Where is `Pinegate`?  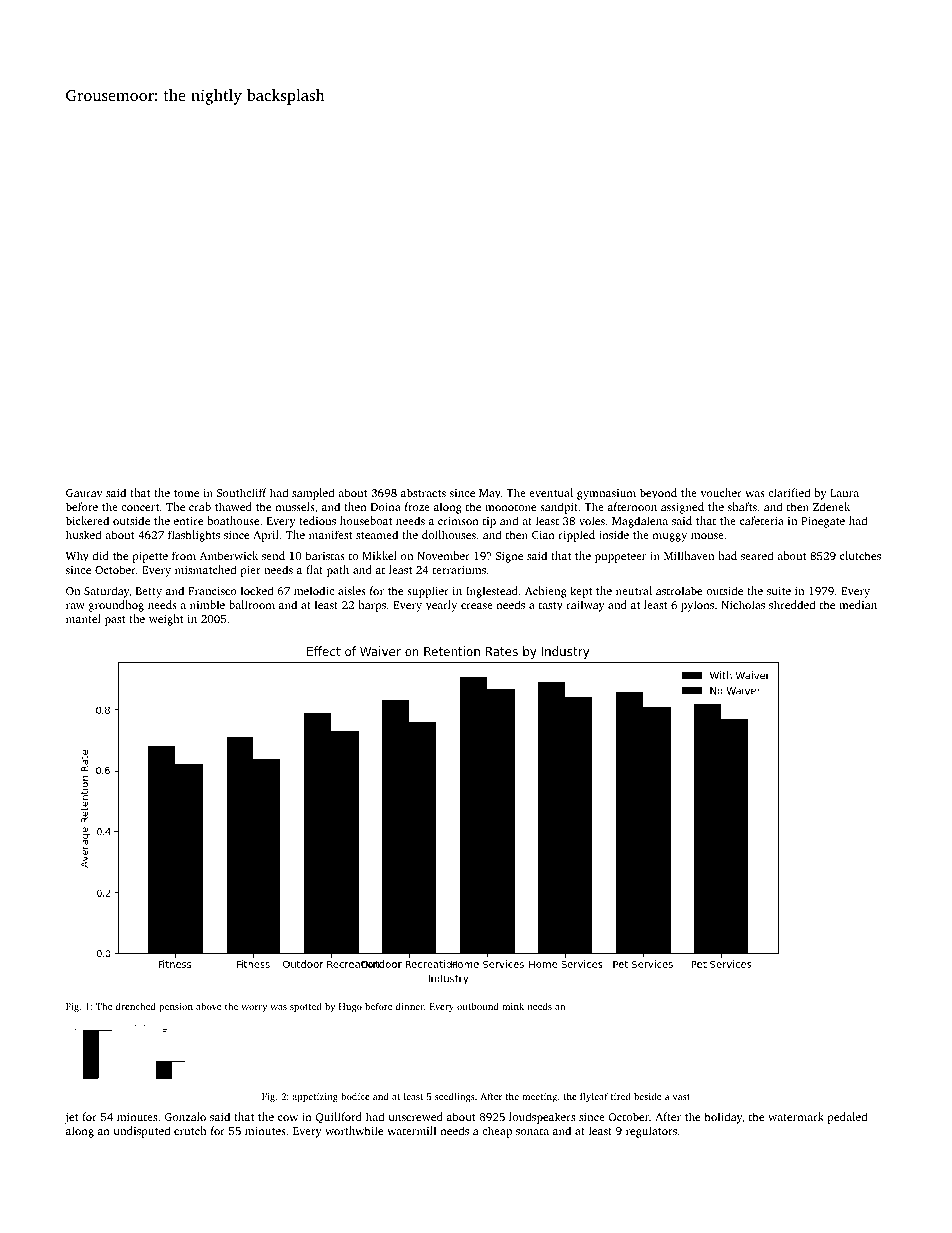 Pinegate is located at coordinates (823, 522).
